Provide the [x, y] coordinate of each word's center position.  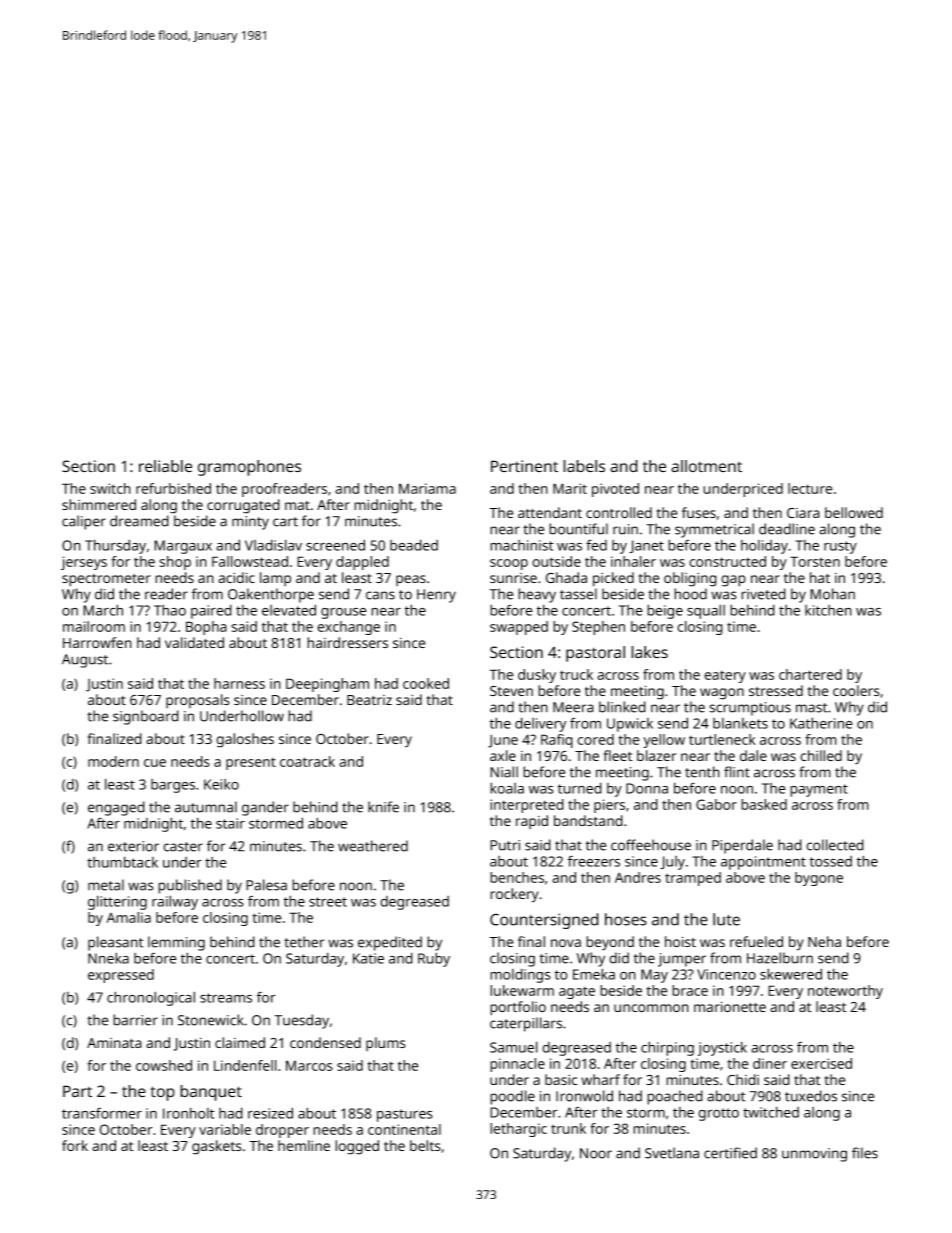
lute [726, 919]
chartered [810, 674]
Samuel [514, 1047]
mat [297, 505]
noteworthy [845, 992]
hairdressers [347, 643]
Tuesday [302, 1021]
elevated [289, 610]
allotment [706, 466]
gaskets [217, 1147]
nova [566, 943]
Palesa [266, 885]
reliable [165, 466]
